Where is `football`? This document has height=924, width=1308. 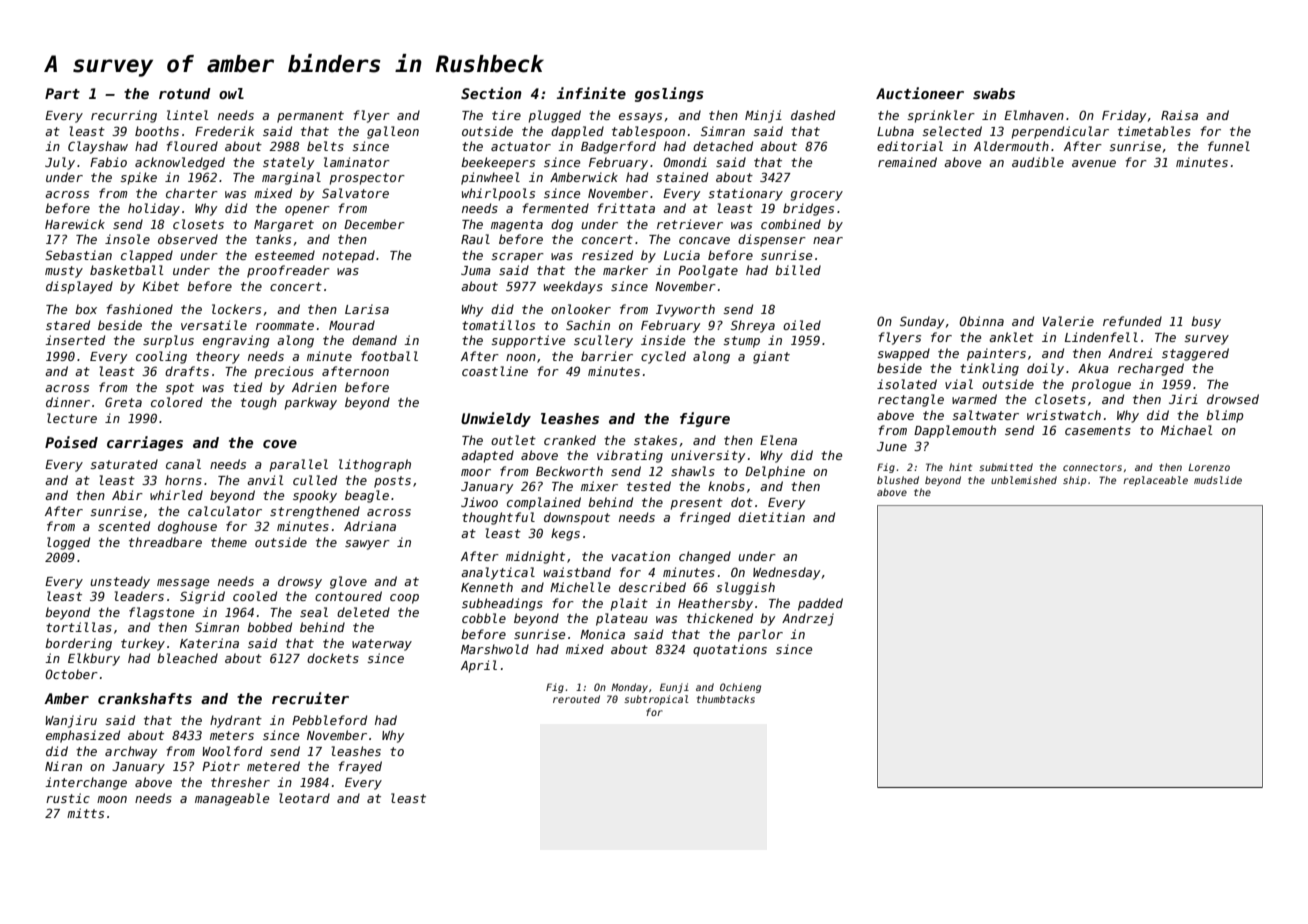
football is located at coordinates (389, 356).
